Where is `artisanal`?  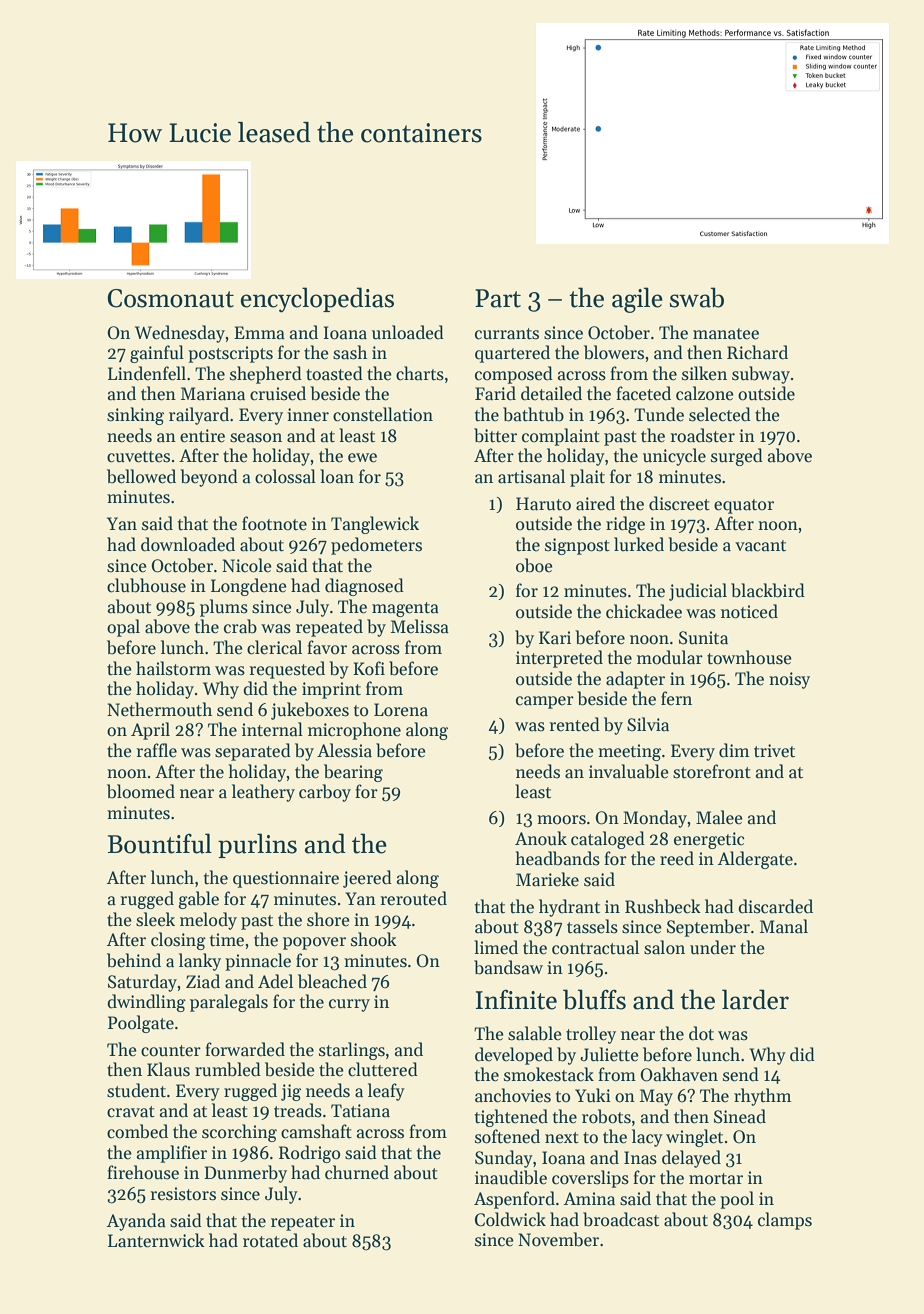
artisanal is located at coordinates (531, 476).
